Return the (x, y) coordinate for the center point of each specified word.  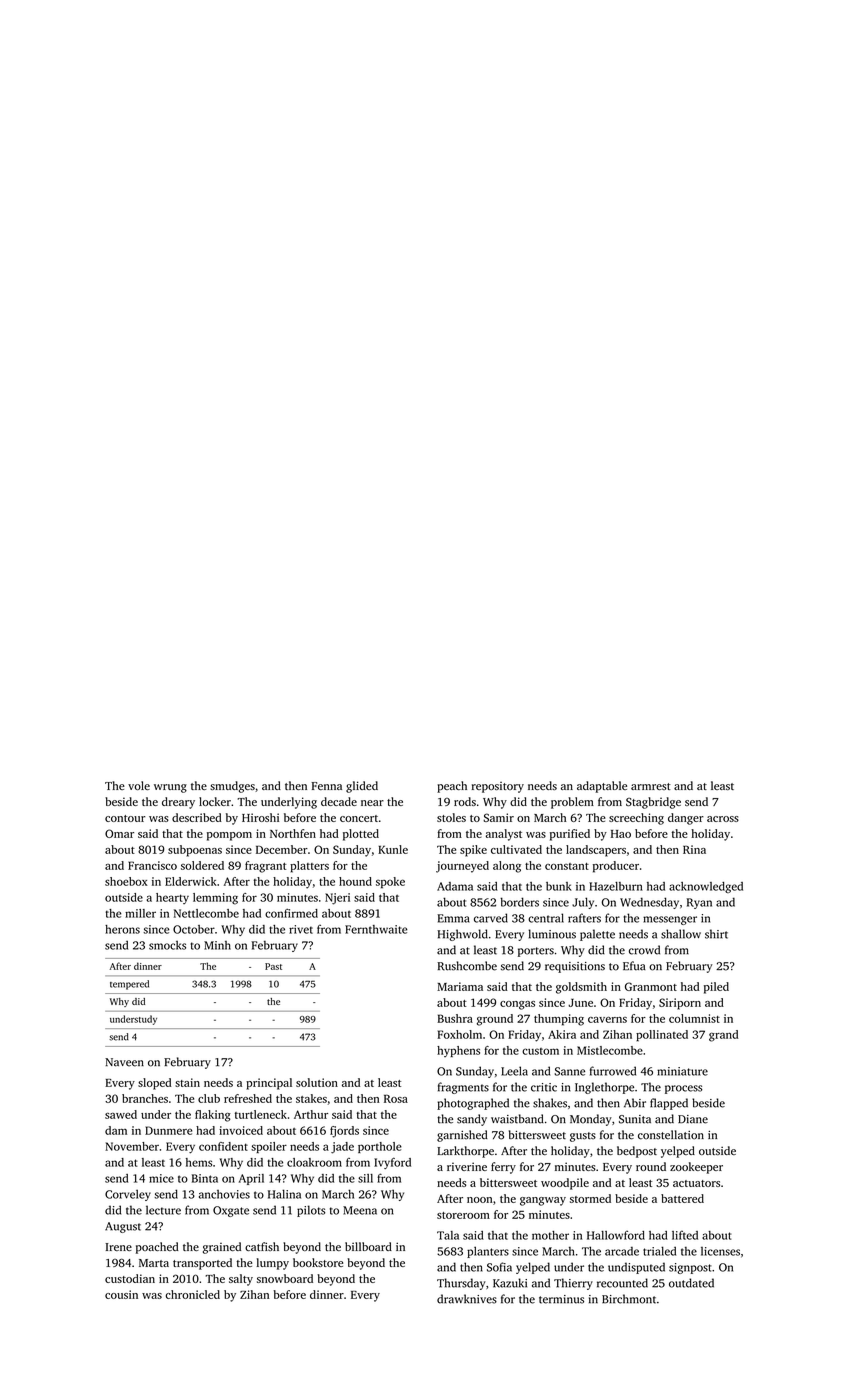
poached (157, 1248)
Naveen (124, 1062)
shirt (716, 934)
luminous (552, 934)
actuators (696, 1183)
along (507, 867)
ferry (503, 1168)
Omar (119, 833)
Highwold (462, 935)
